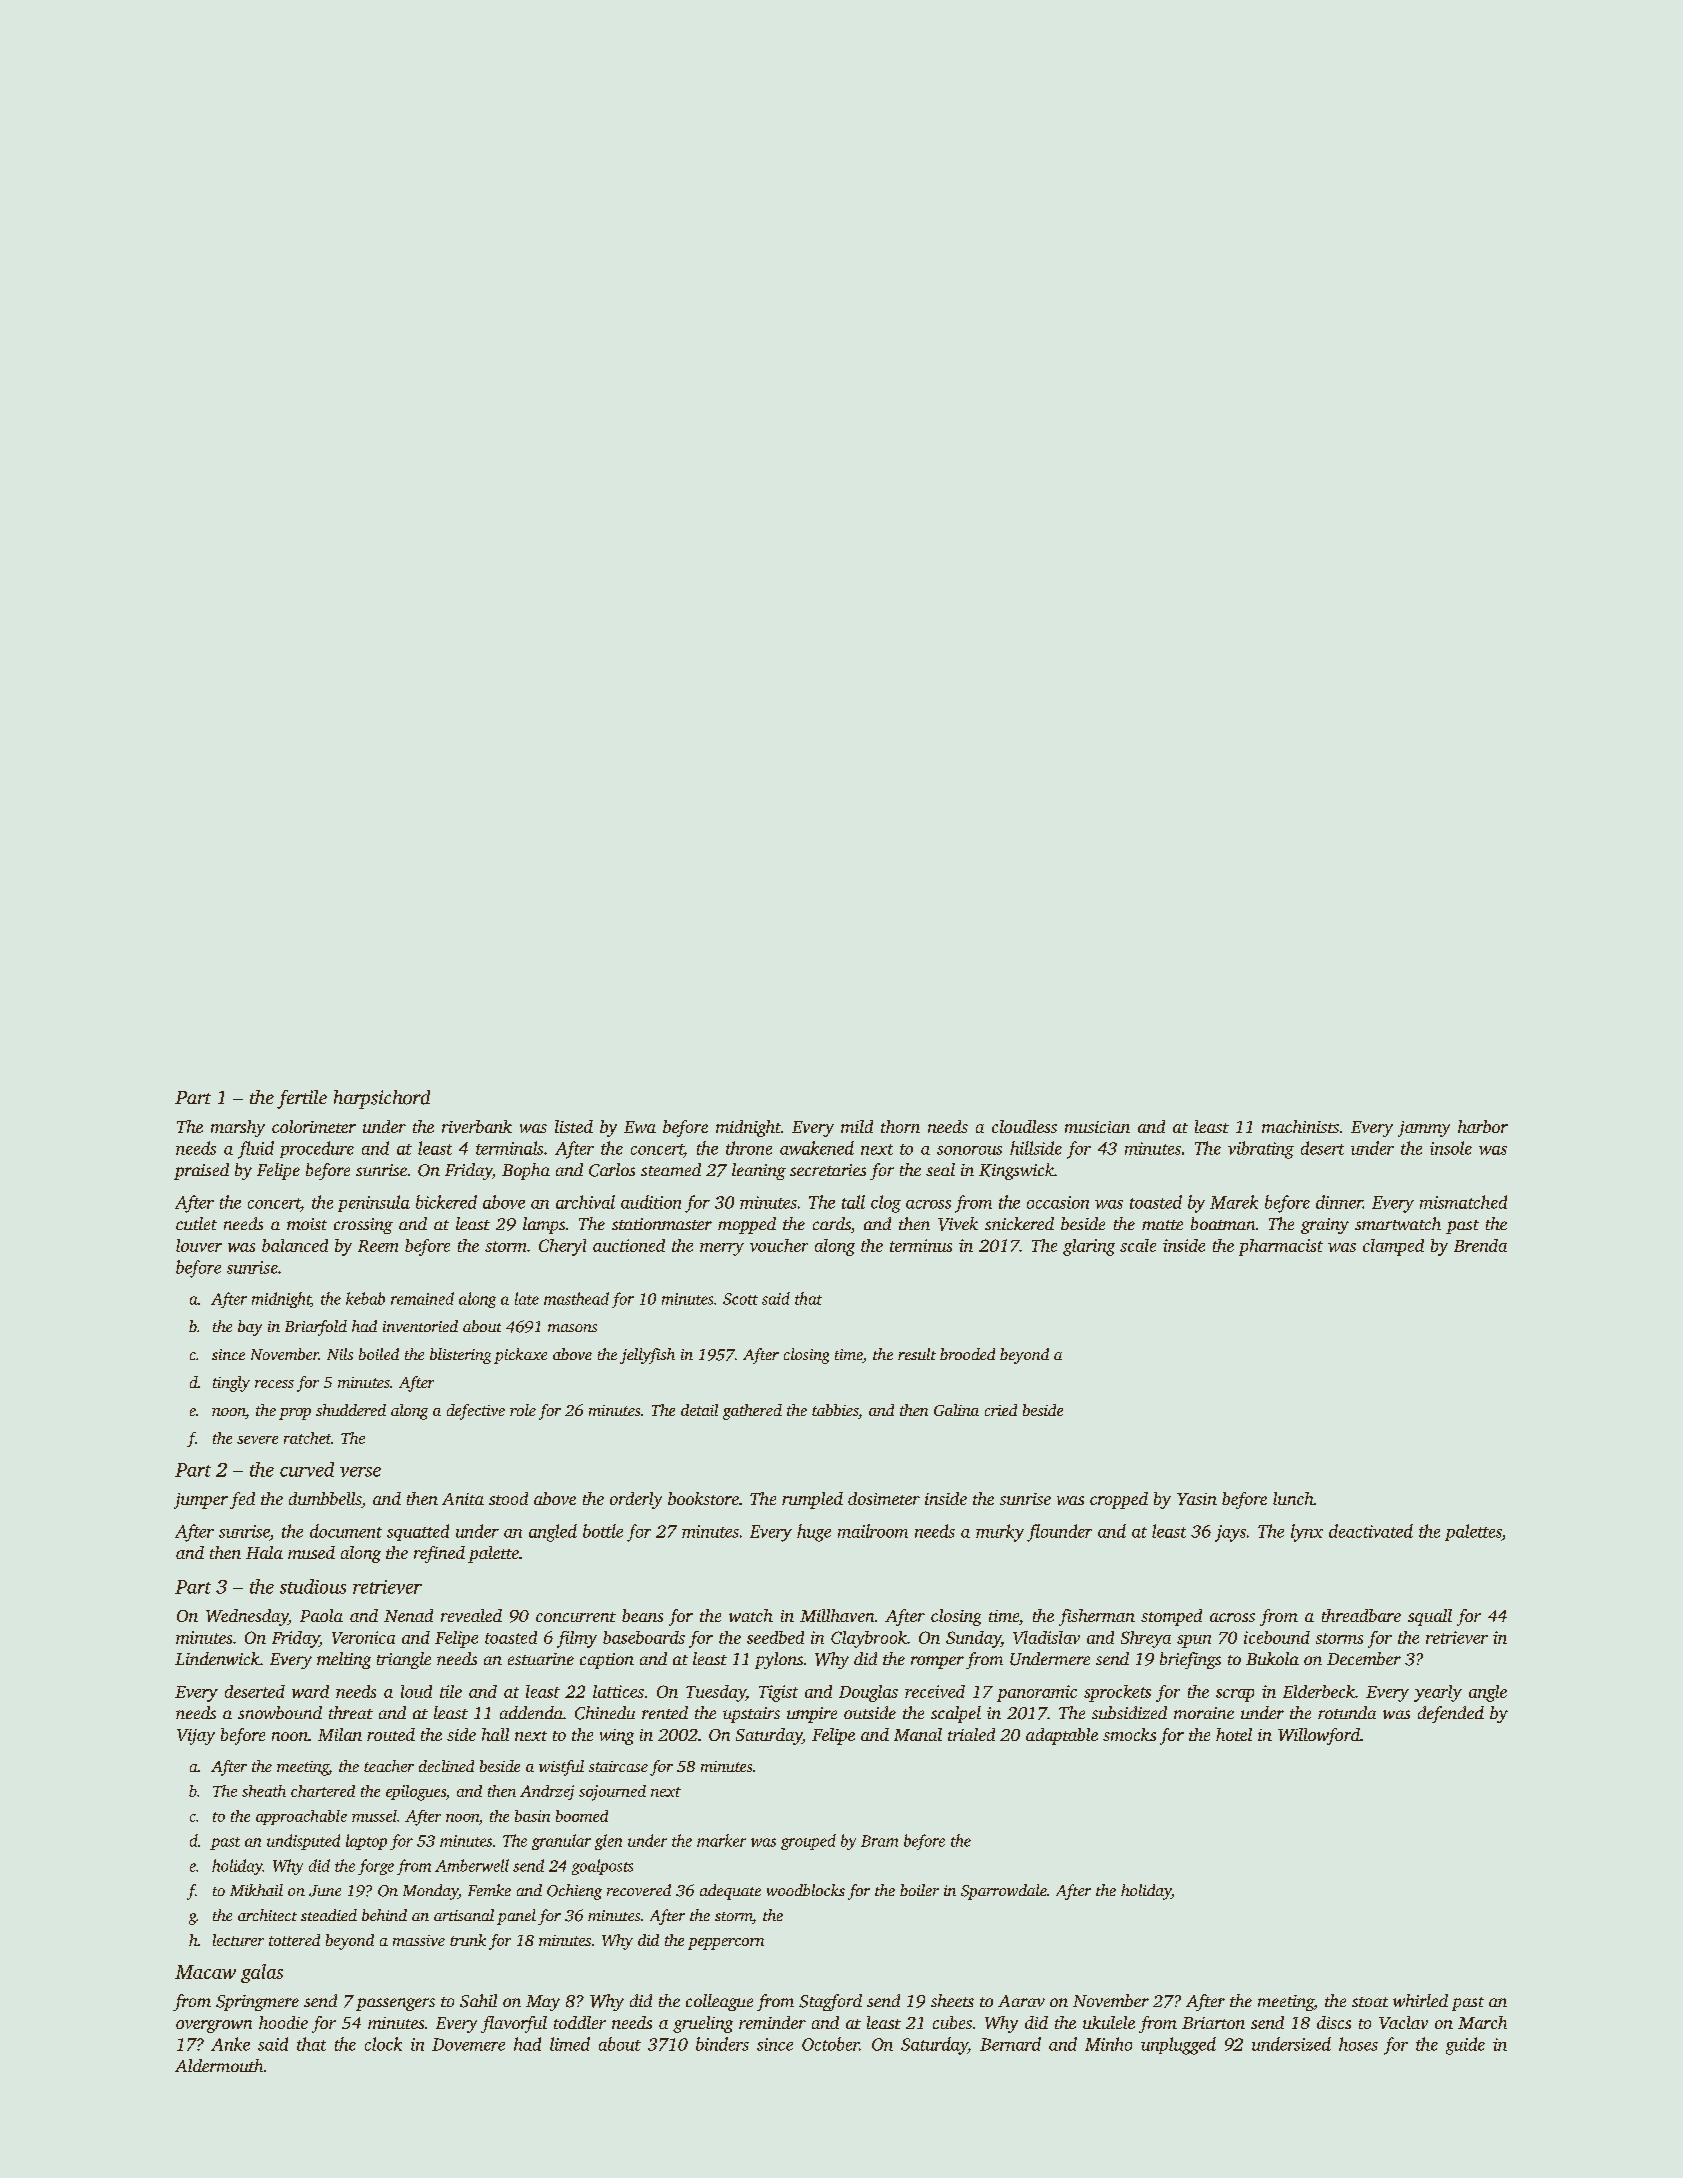 The height and width of the screenshot is (2178, 1683). What do you see at coordinates (952, 2022) in the screenshot?
I see `cubes` at bounding box center [952, 2022].
